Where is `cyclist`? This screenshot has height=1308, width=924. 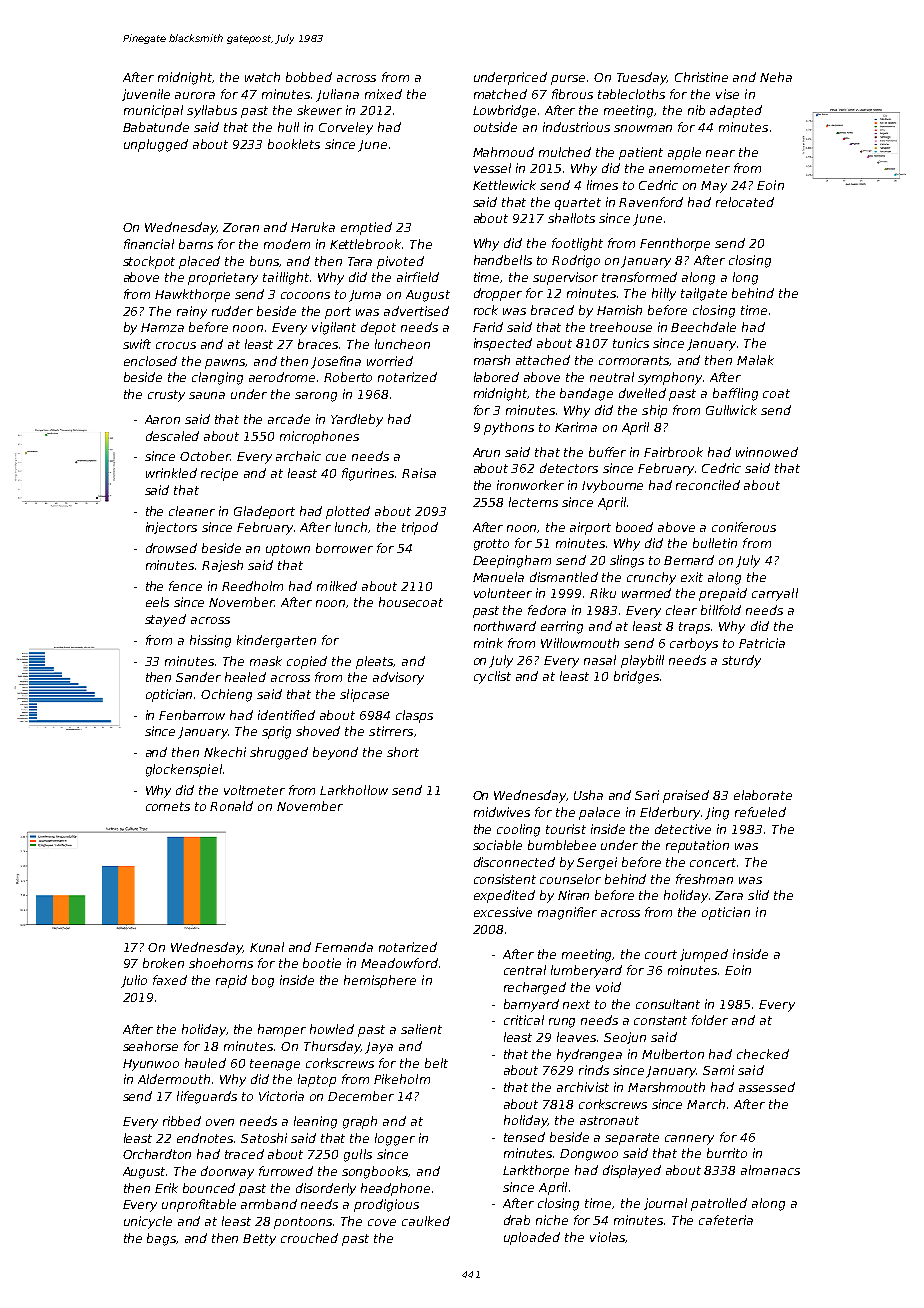
cyclist is located at coordinates (492, 677).
